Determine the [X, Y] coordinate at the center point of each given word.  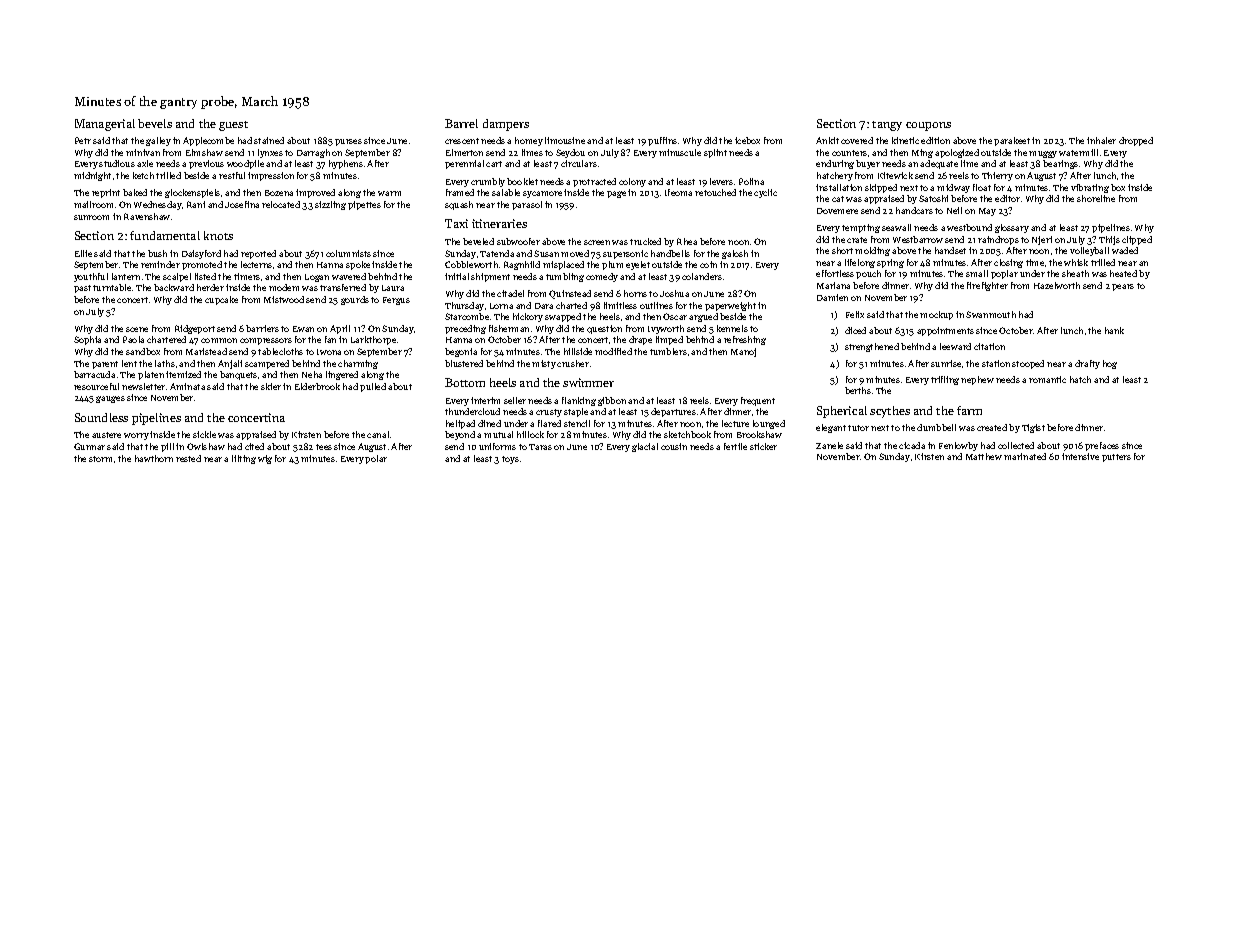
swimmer [588, 382]
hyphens [346, 164]
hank [1114, 330]
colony [632, 182]
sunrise [946, 363]
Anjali [230, 364]
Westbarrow [918, 239]
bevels [155, 123]
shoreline [1096, 198]
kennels [732, 328]
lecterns [256, 264]
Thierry [997, 176]
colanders [702, 276]
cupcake [221, 300]
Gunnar [89, 446]
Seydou [570, 153]
